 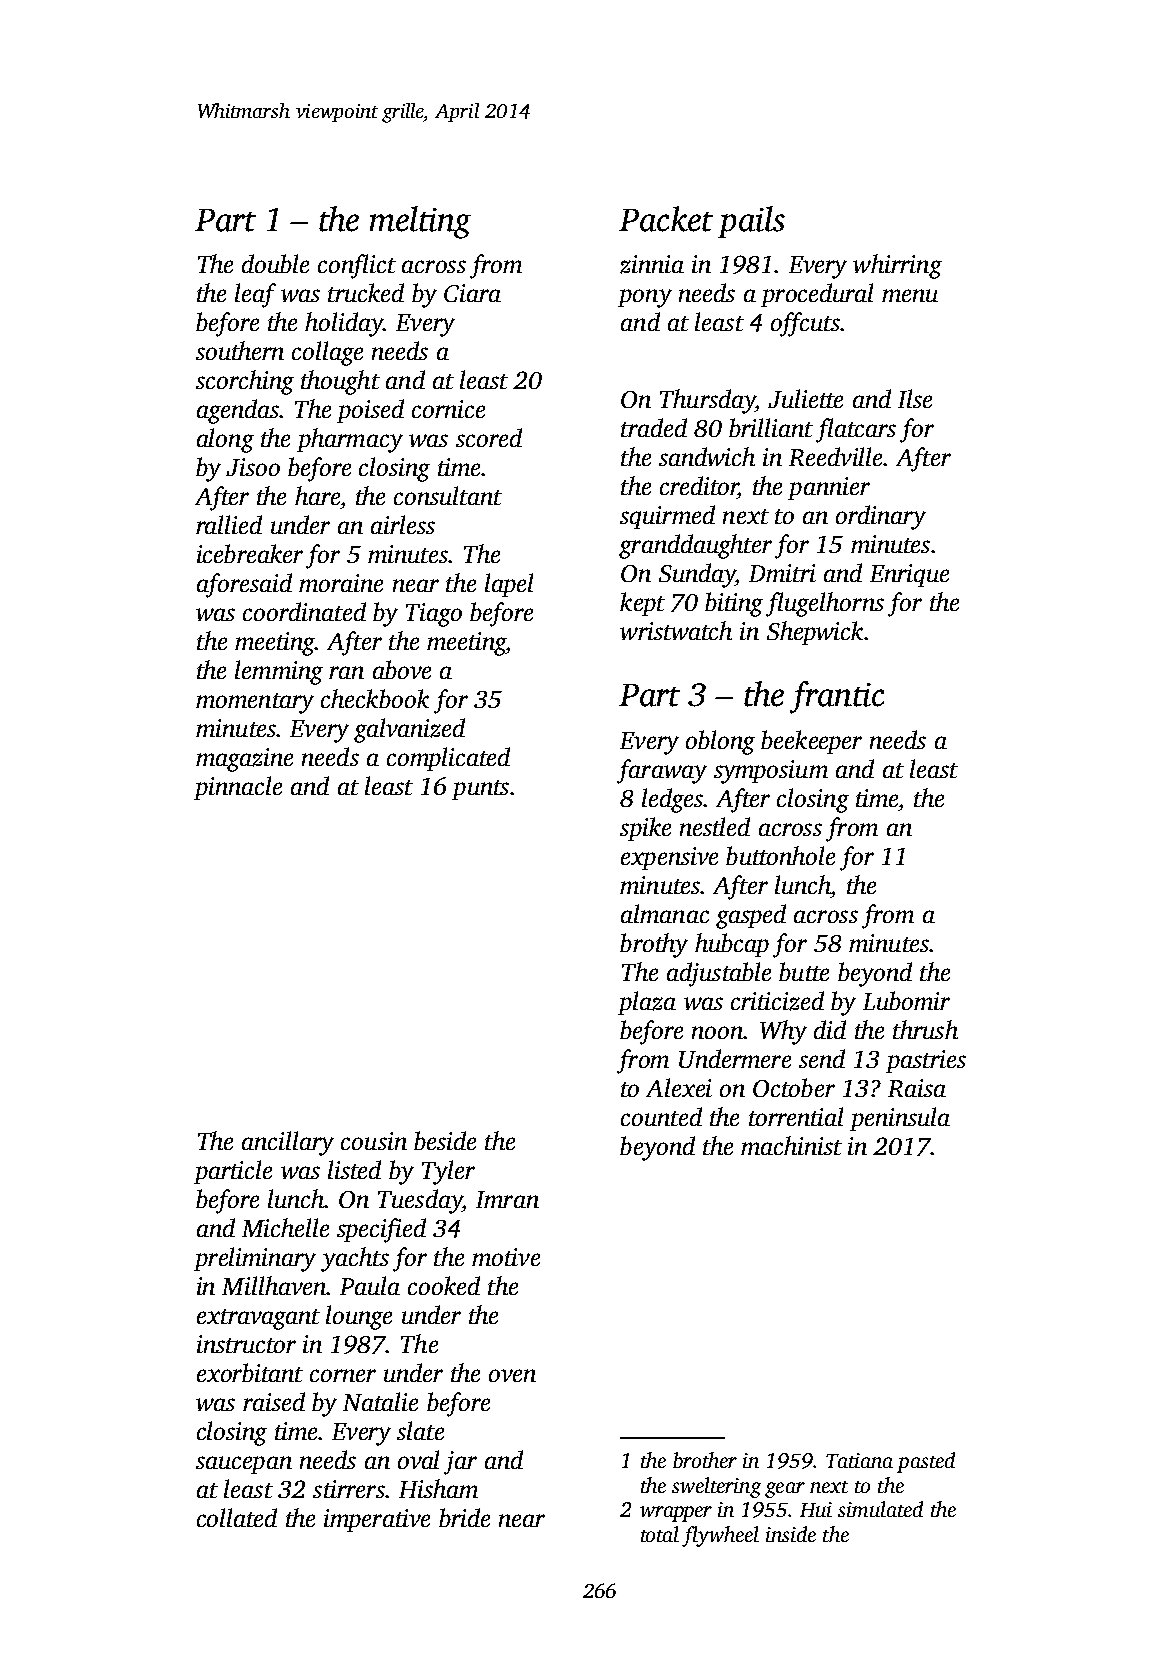 I want to click on icebreaker, so click(x=250, y=553).
